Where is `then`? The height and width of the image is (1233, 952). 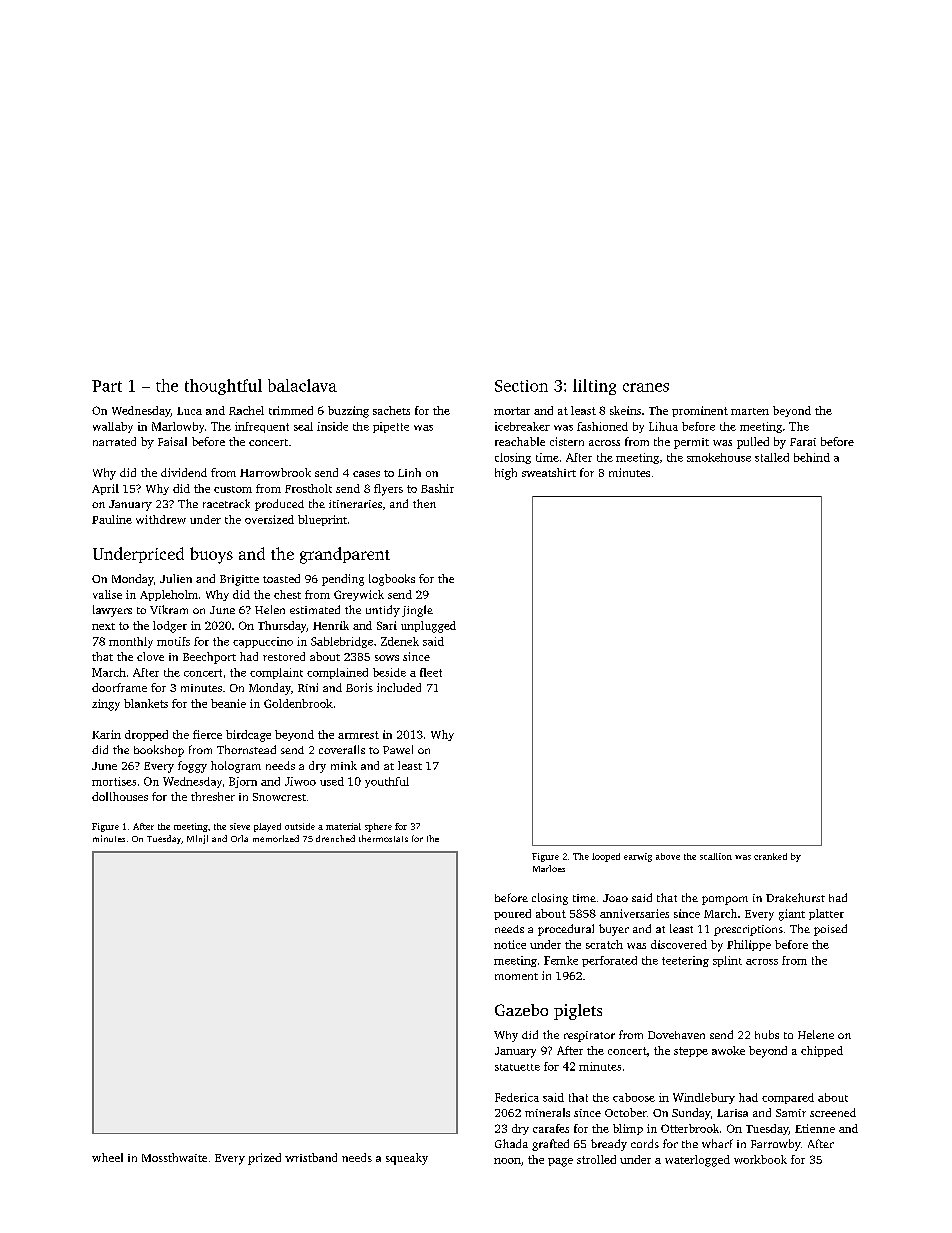 then is located at coordinates (424, 503).
